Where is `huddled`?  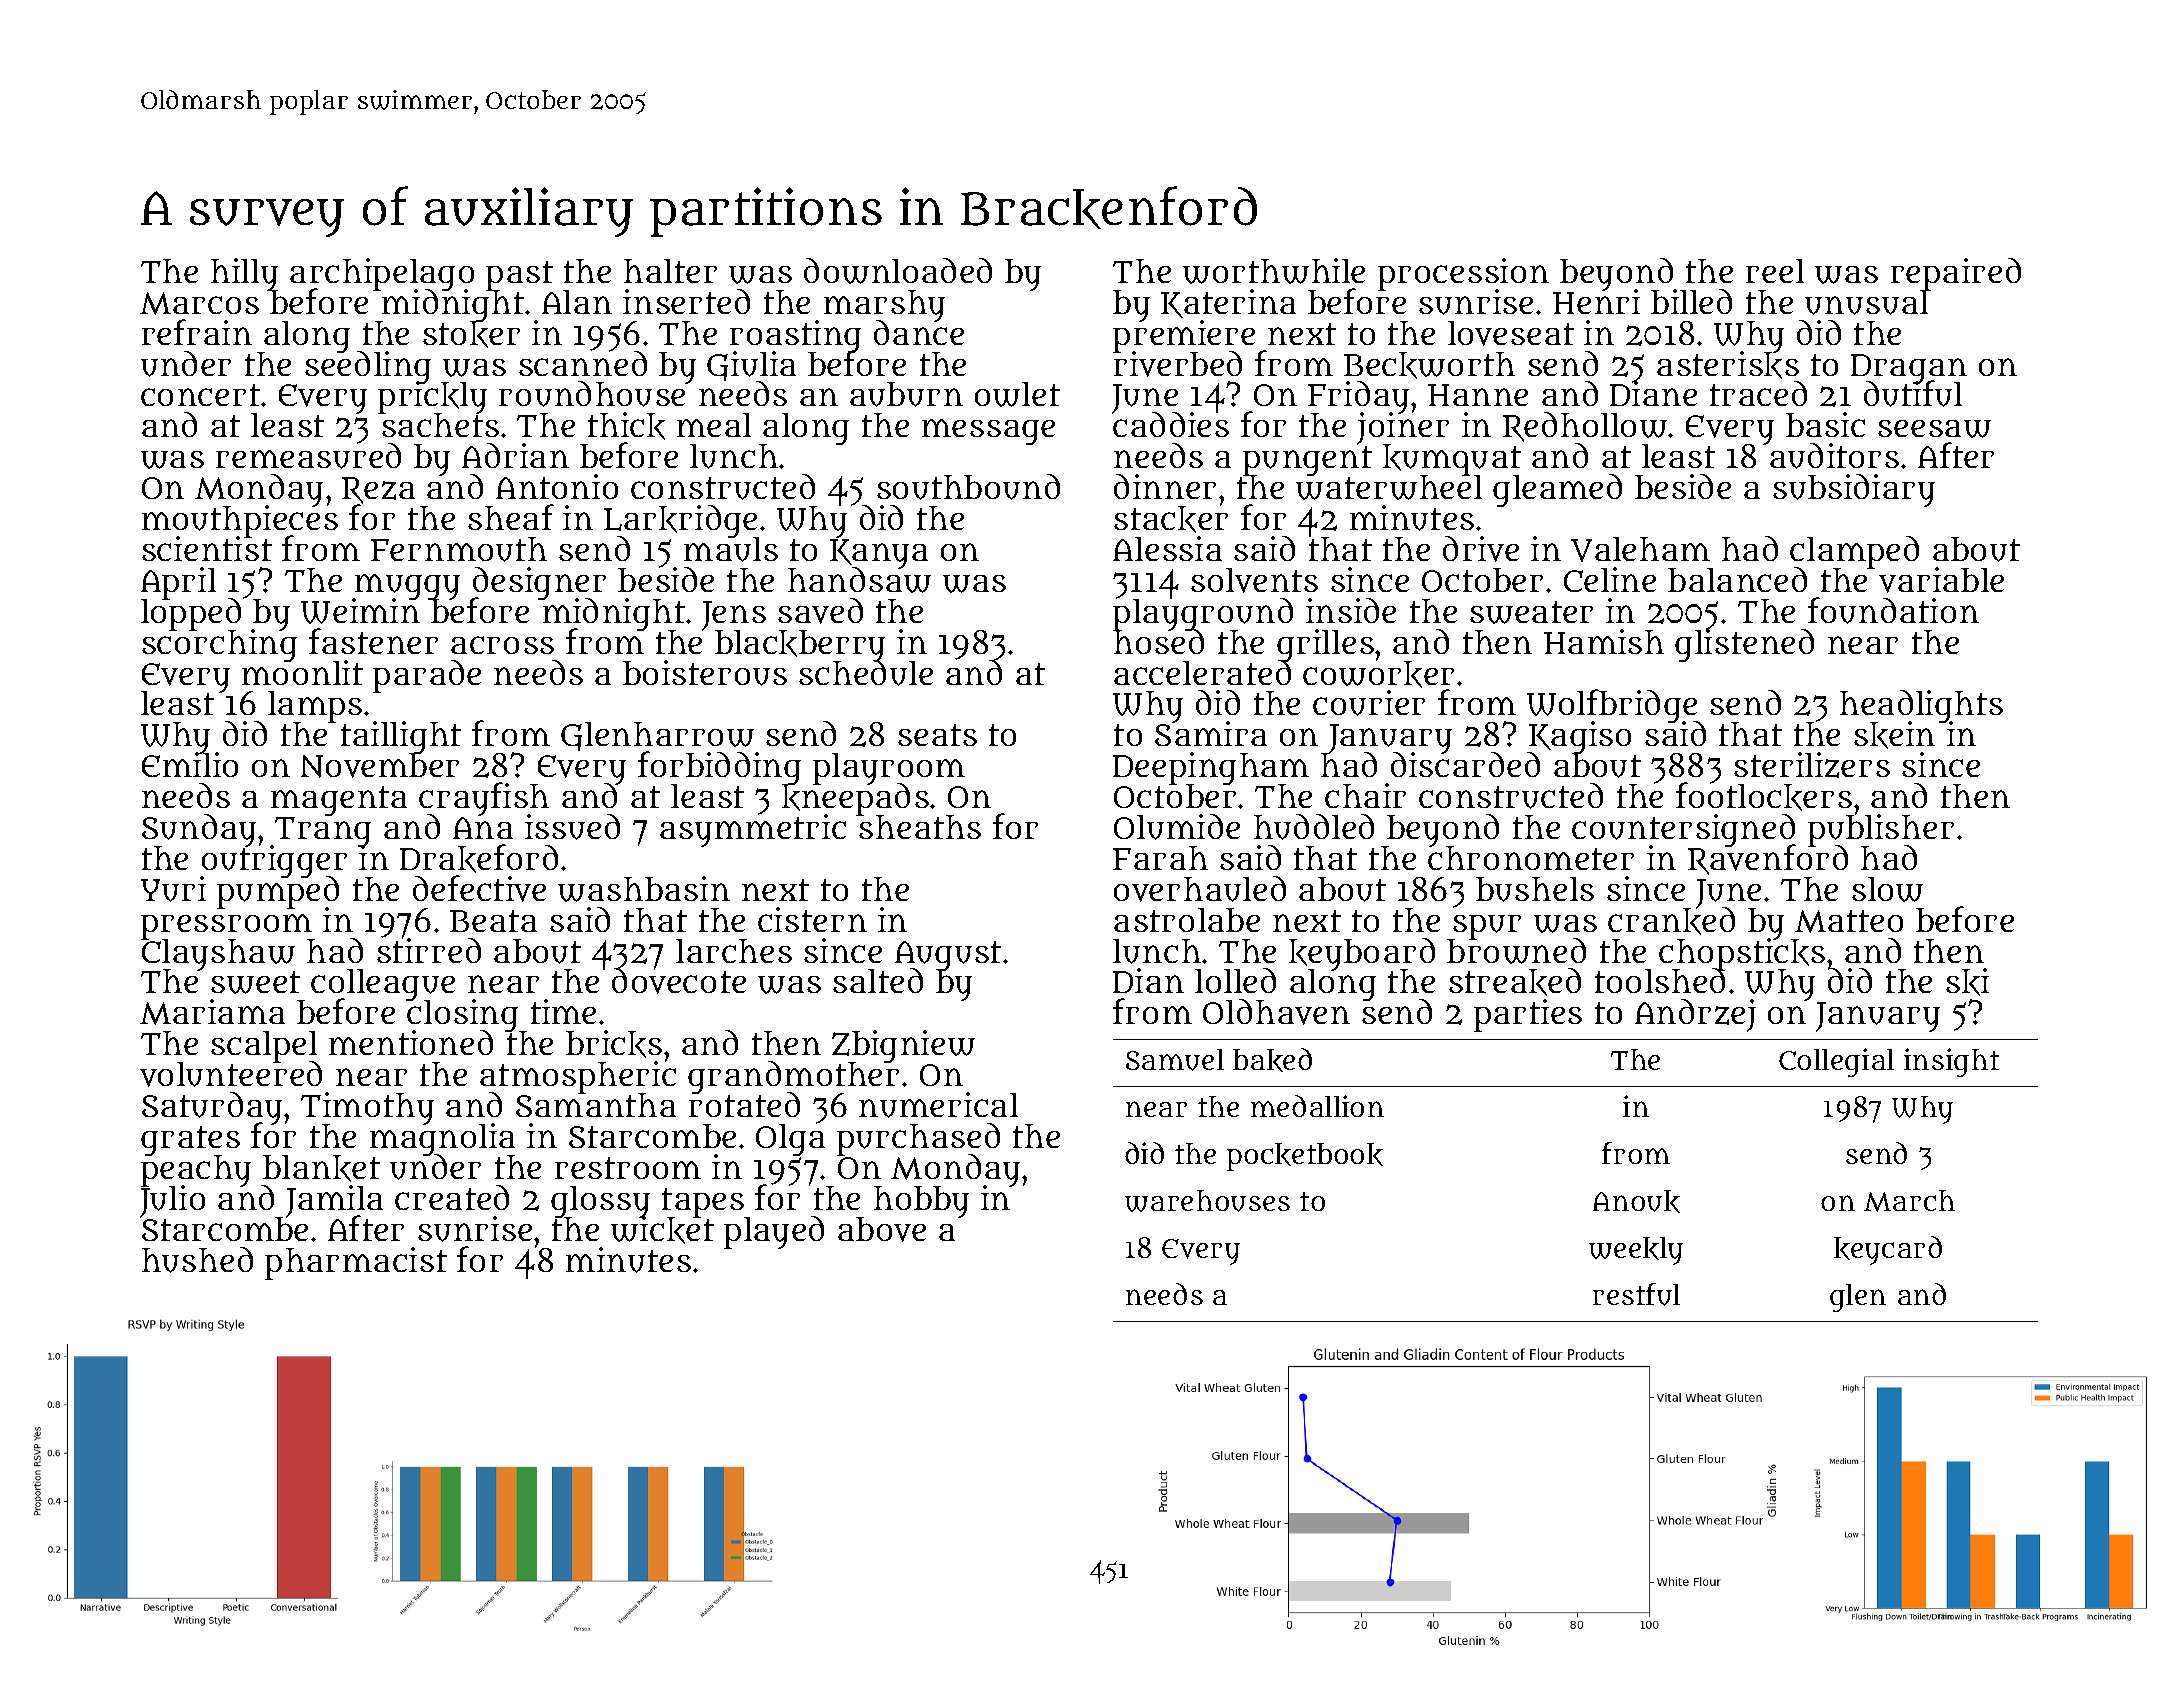 huddled is located at coordinates (1314, 827).
